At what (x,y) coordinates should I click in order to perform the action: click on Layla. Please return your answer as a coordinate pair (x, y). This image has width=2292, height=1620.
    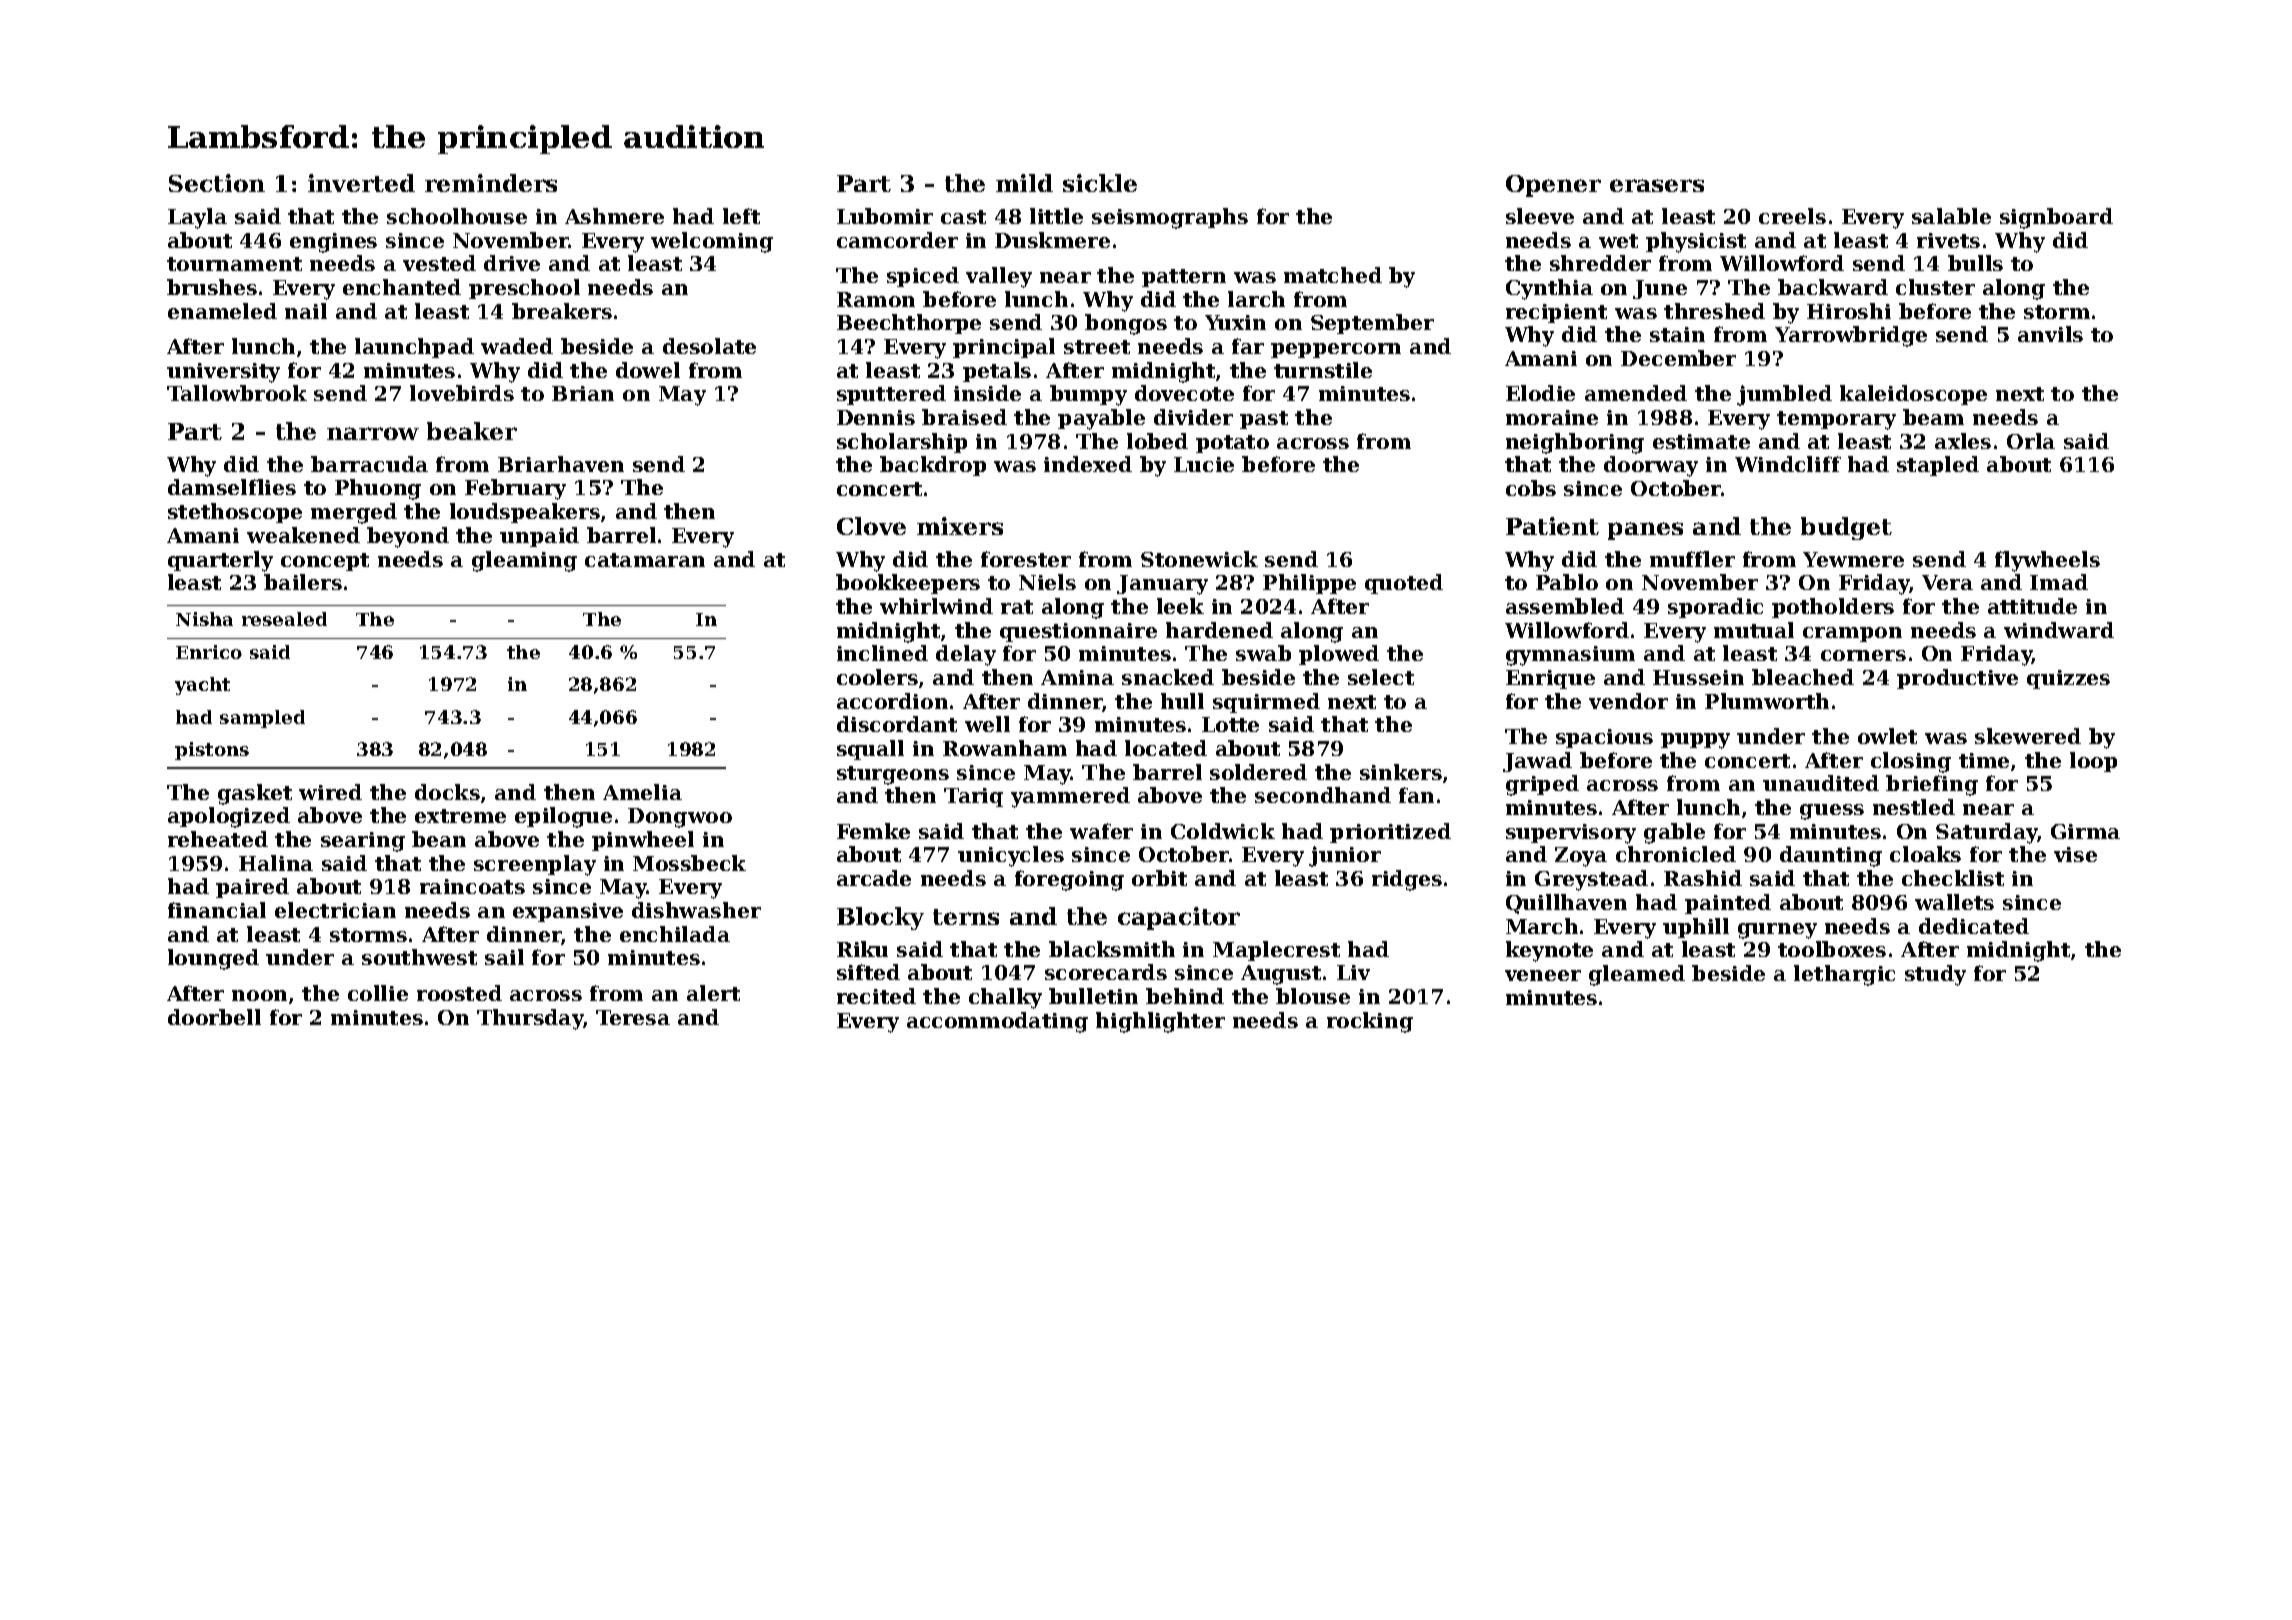
    Looking at the image, I should click on (197, 218).
